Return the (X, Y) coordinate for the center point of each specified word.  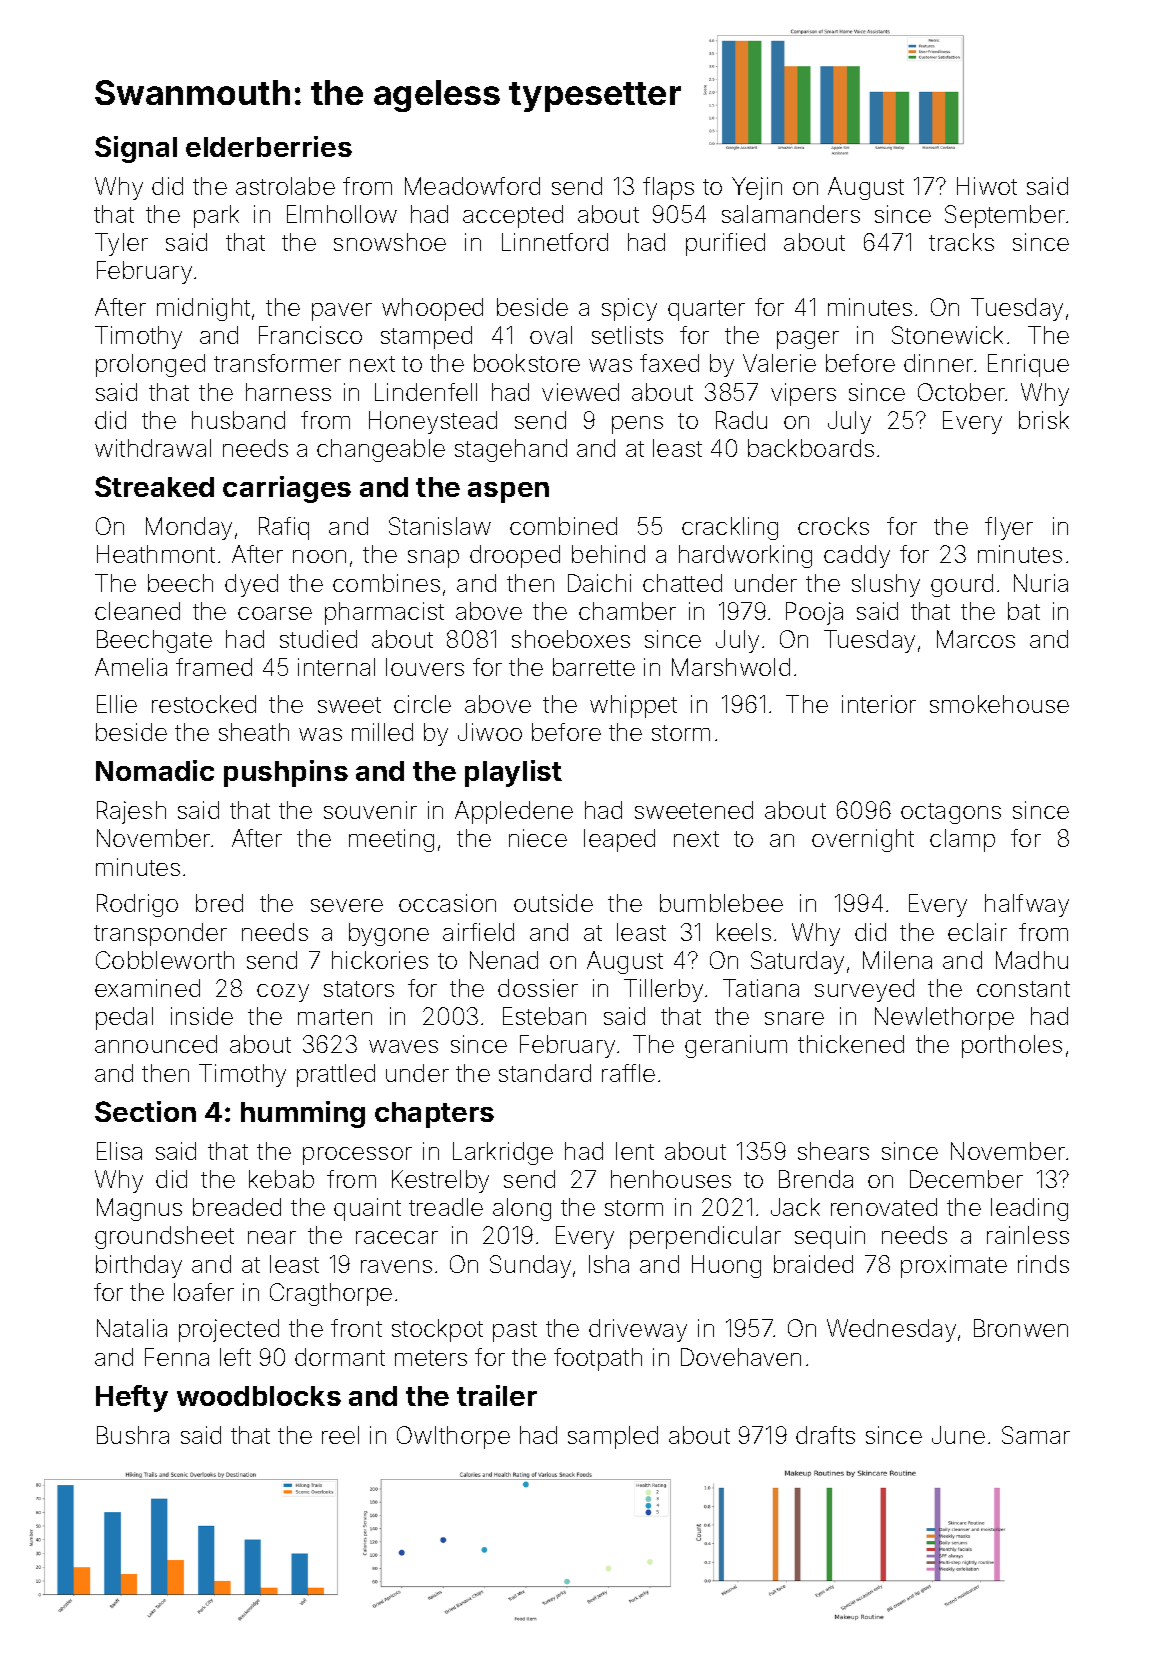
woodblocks (259, 1396)
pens (637, 425)
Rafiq (284, 528)
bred (219, 903)
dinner (938, 363)
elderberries (269, 146)
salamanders (791, 214)
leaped (619, 840)
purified (725, 244)
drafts (825, 1435)
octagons (951, 813)
